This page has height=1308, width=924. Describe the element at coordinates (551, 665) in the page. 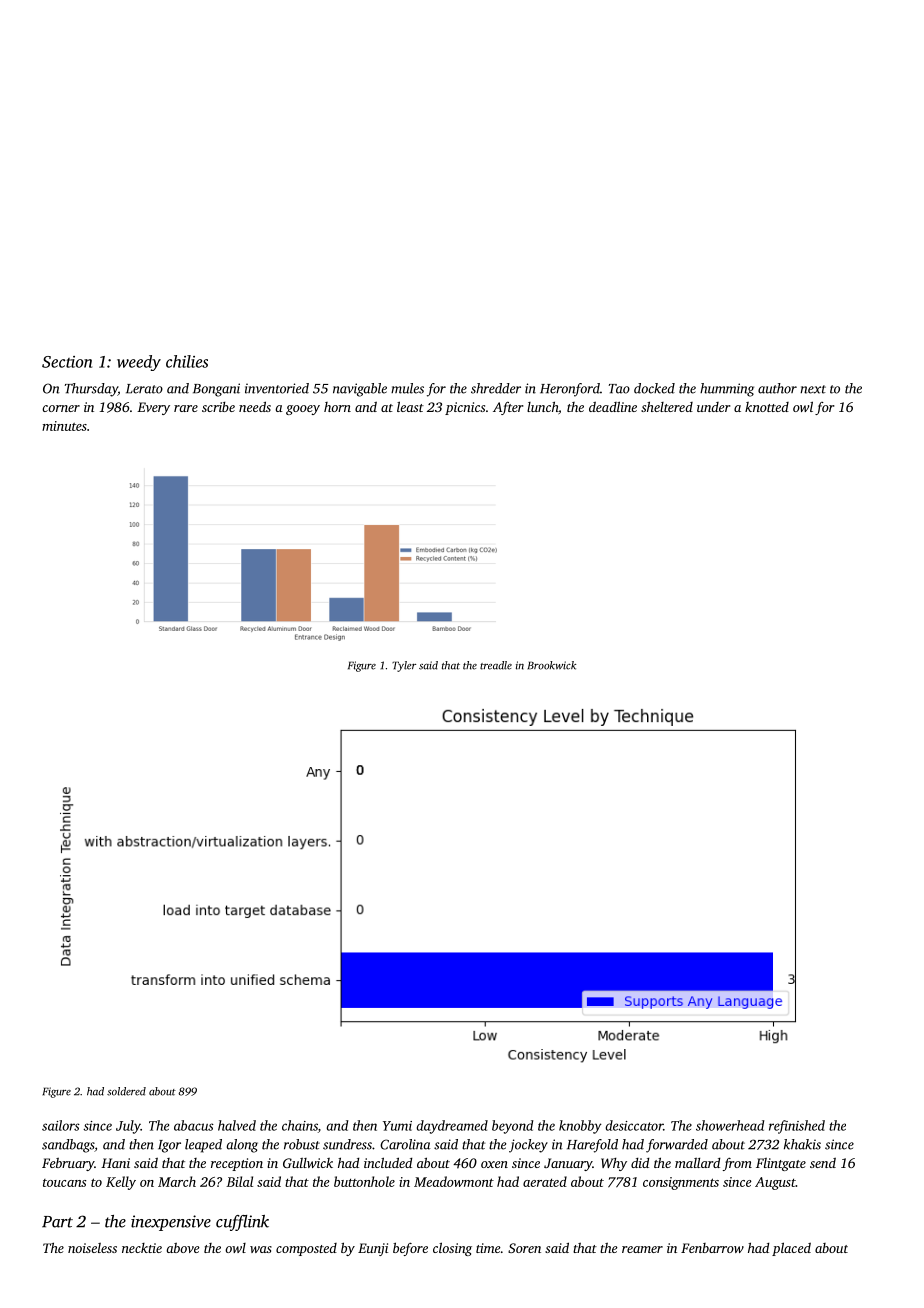

I see `Brookwick` at that location.
